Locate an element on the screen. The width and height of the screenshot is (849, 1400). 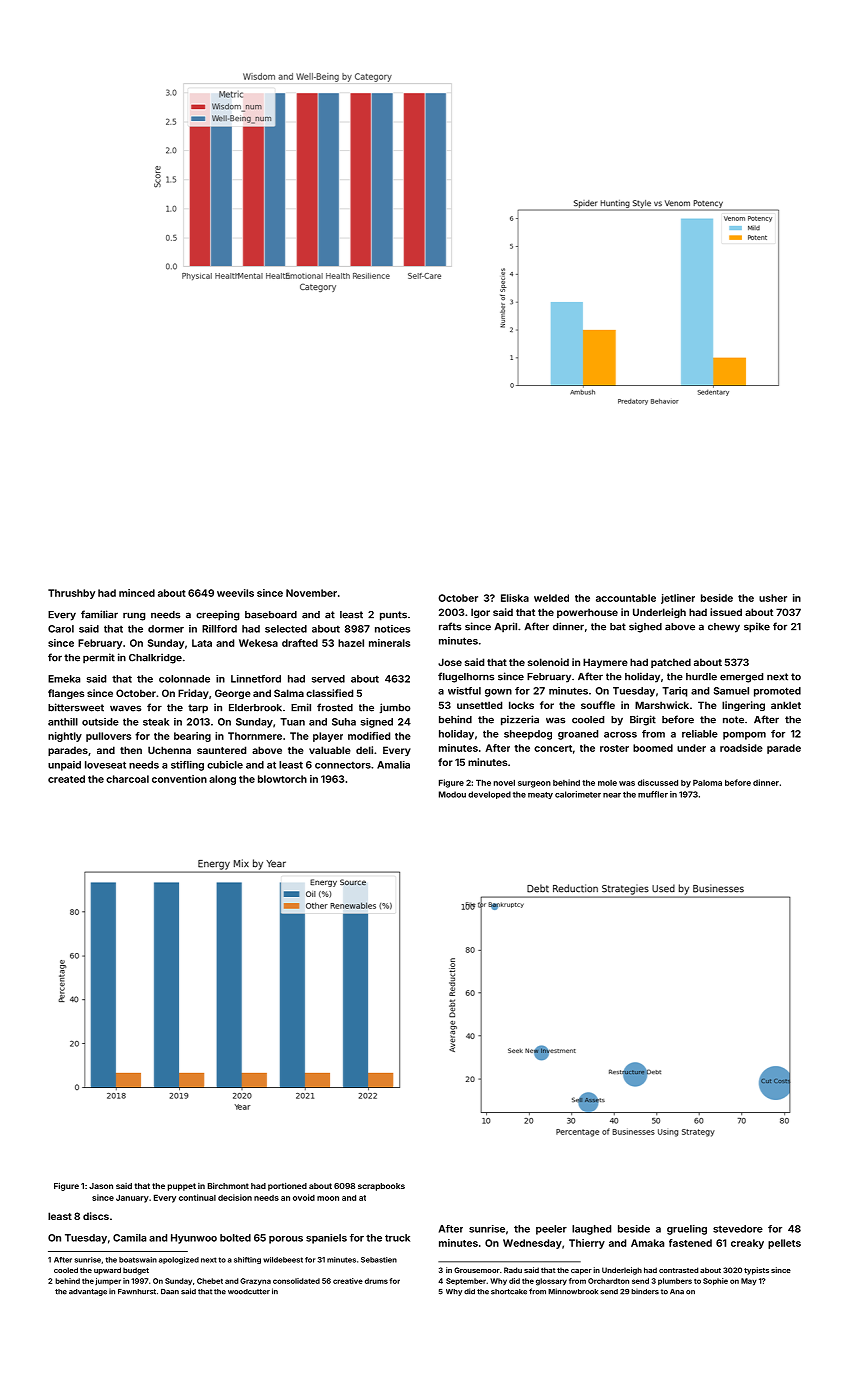
jetliner is located at coordinates (678, 599).
